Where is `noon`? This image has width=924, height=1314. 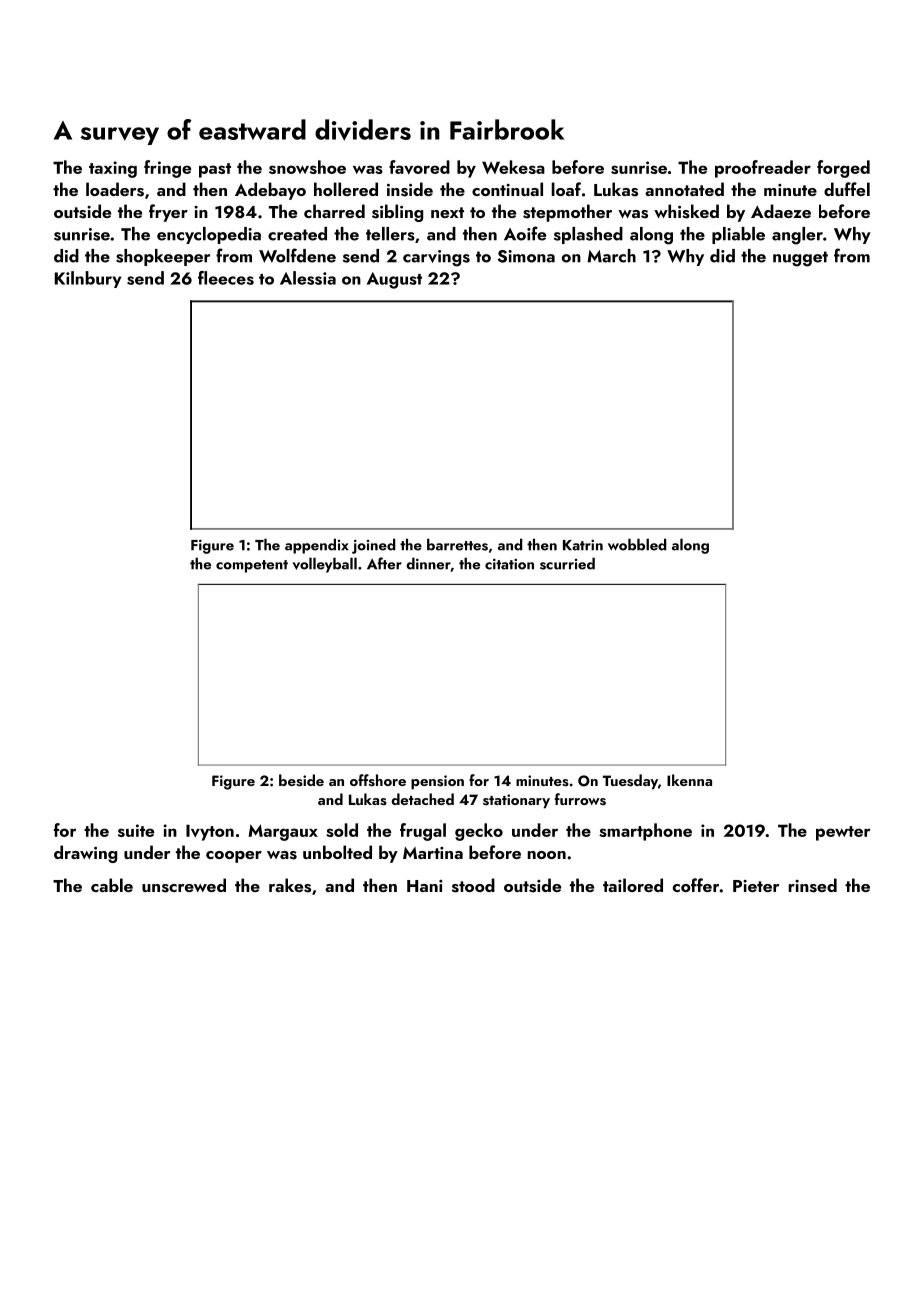 noon is located at coordinates (547, 855).
